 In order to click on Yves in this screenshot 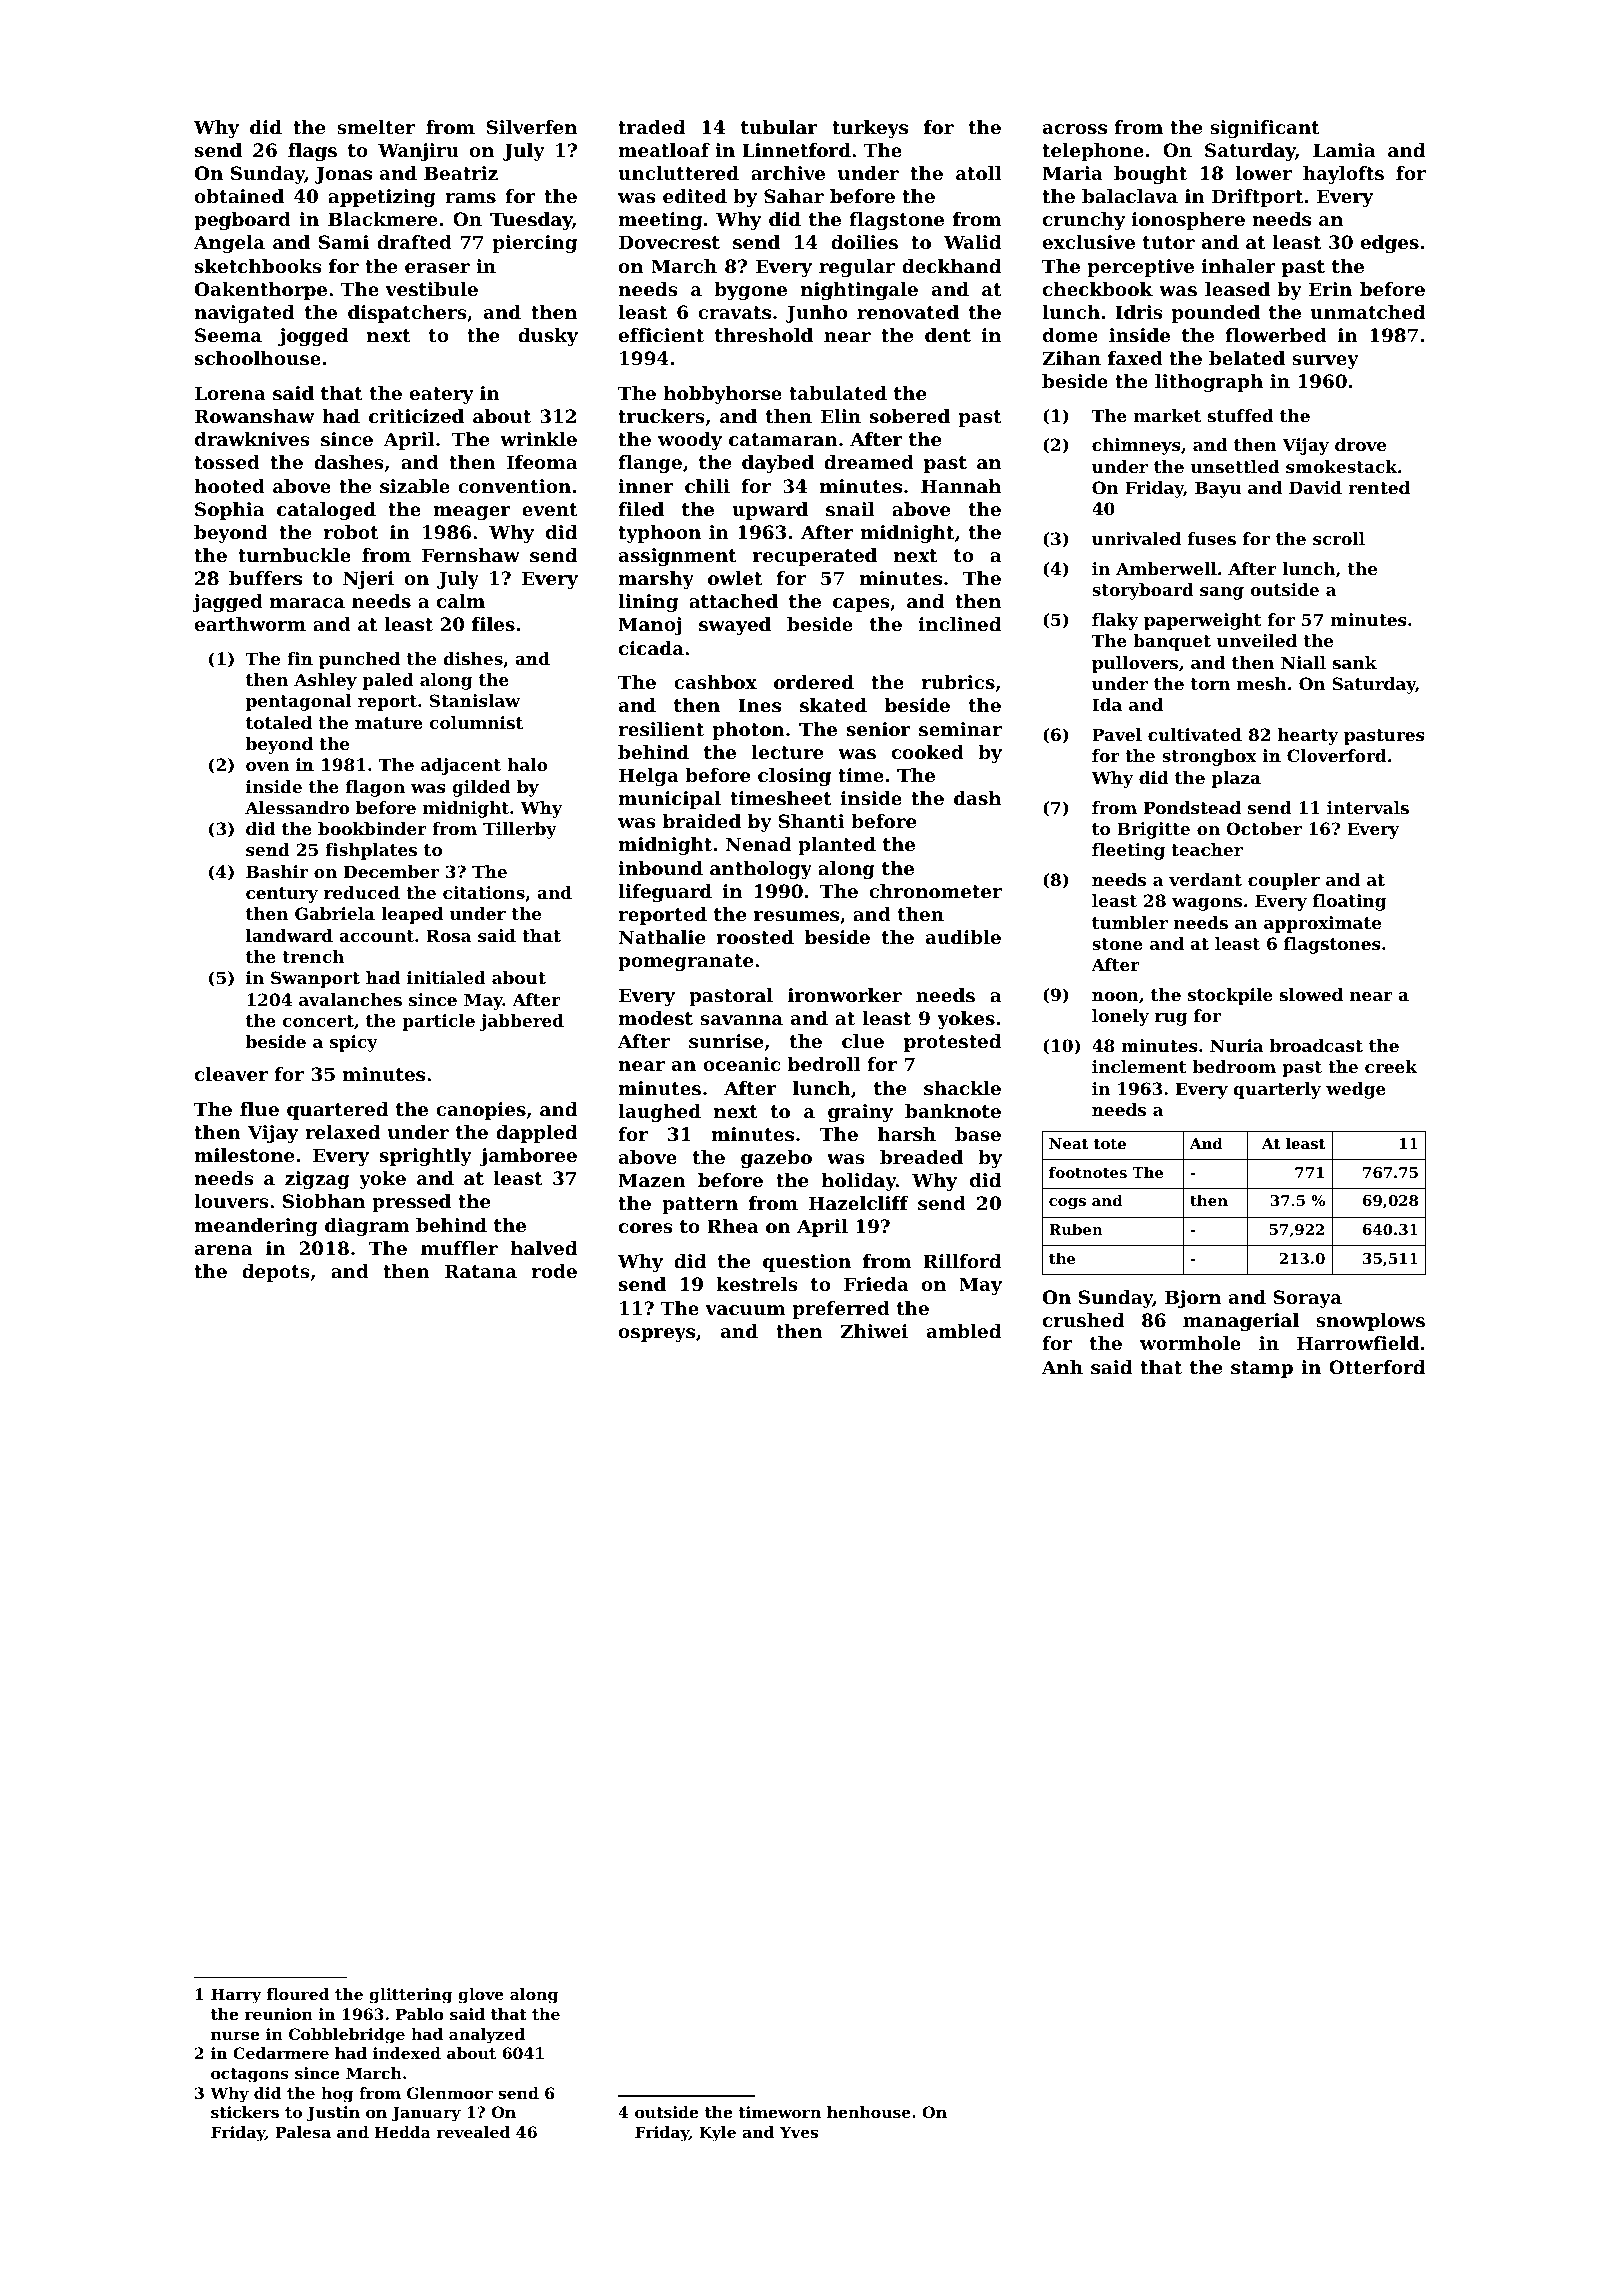, I will do `click(799, 2132)`.
